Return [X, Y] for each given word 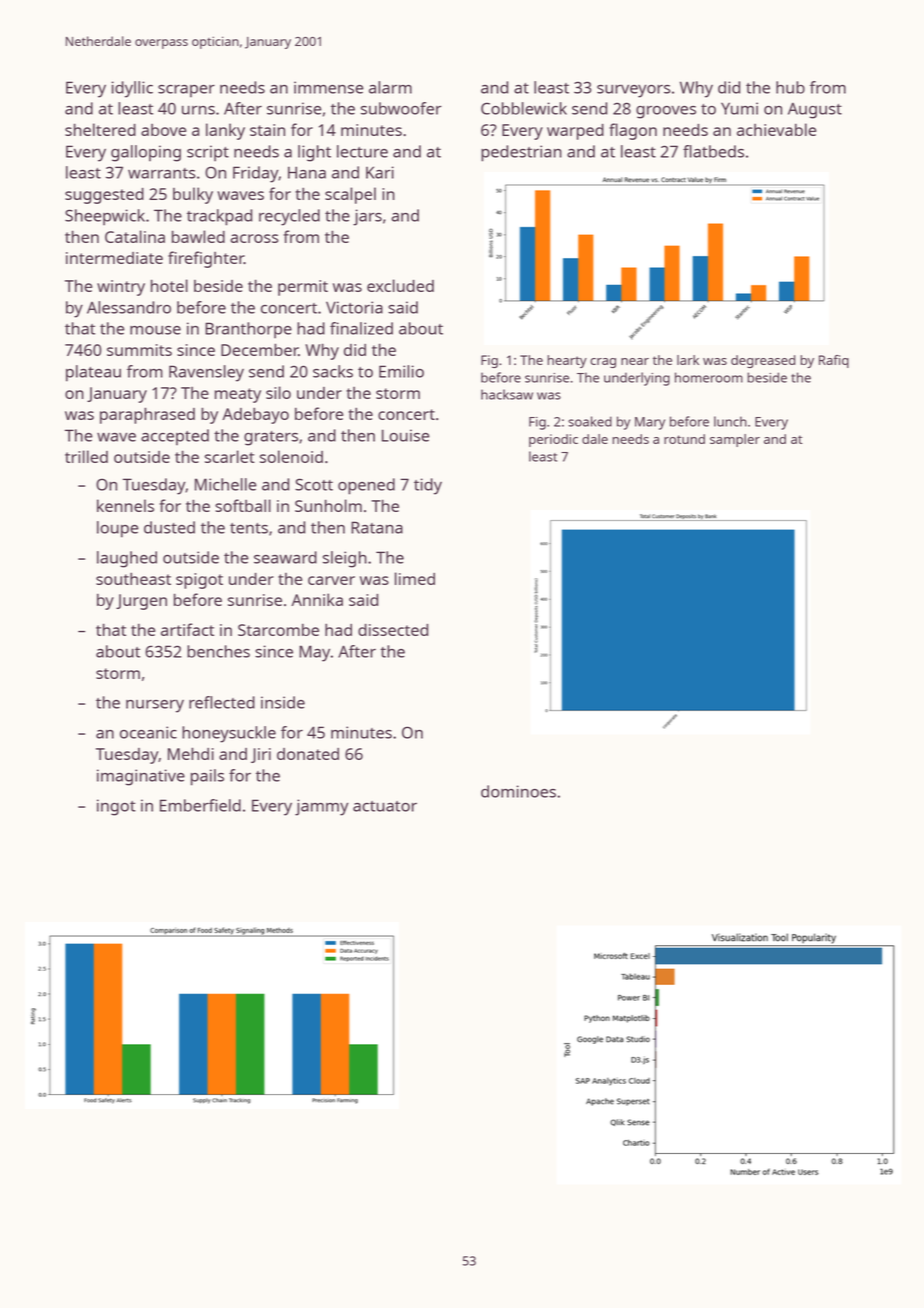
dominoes [518, 791]
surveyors [634, 91]
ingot [116, 807]
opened [366, 486]
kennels [125, 505]
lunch [730, 421]
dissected [393, 630]
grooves [666, 112]
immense [329, 87]
